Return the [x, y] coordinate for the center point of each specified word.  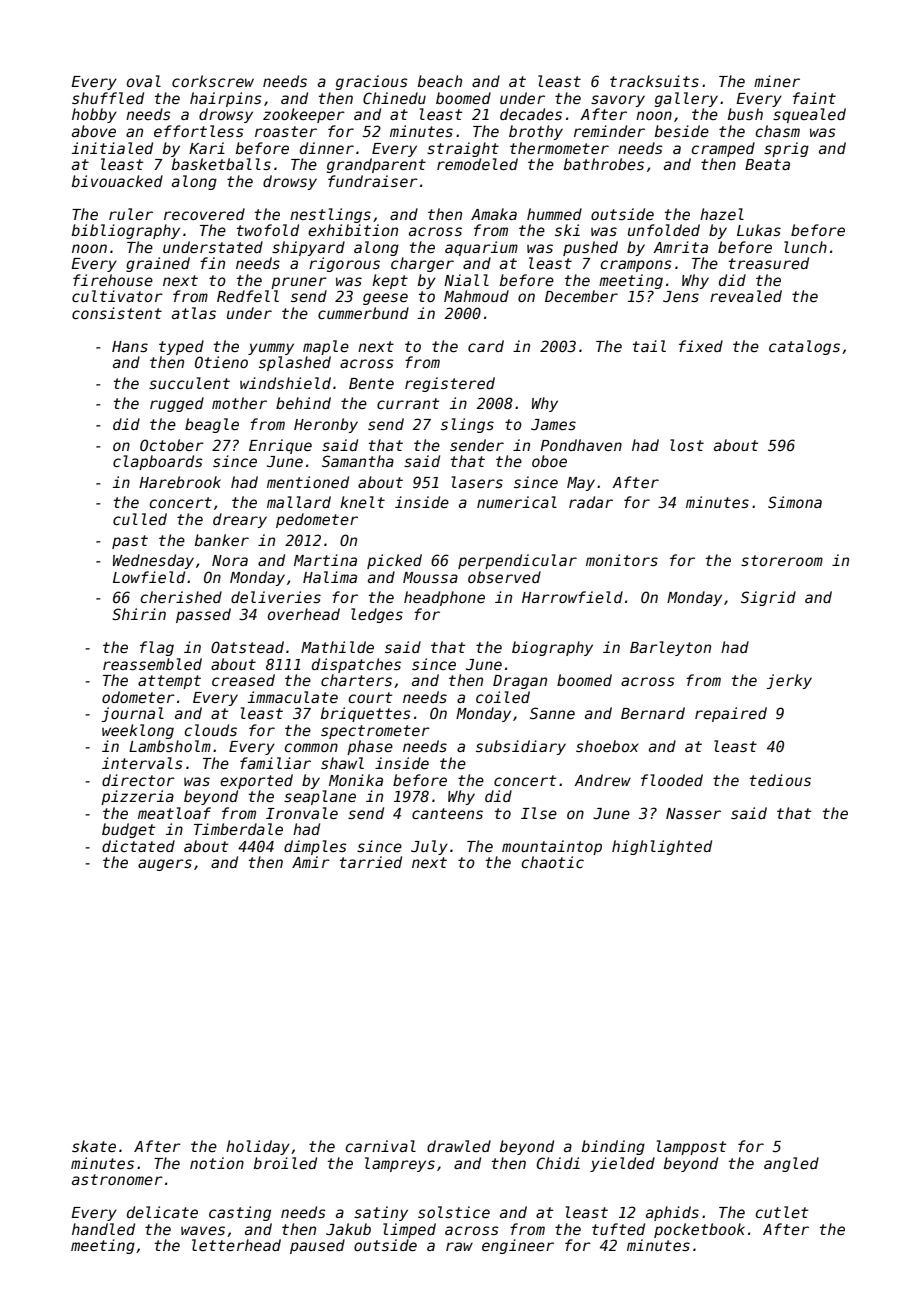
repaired [731, 714]
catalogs [804, 347]
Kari [207, 148]
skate [94, 1146]
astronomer [117, 1179]
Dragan [520, 682]
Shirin [139, 614]
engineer [518, 1246]
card [486, 346]
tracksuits [654, 81]
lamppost [691, 1147]
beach [440, 81]
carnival [380, 1146]
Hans [130, 346]
